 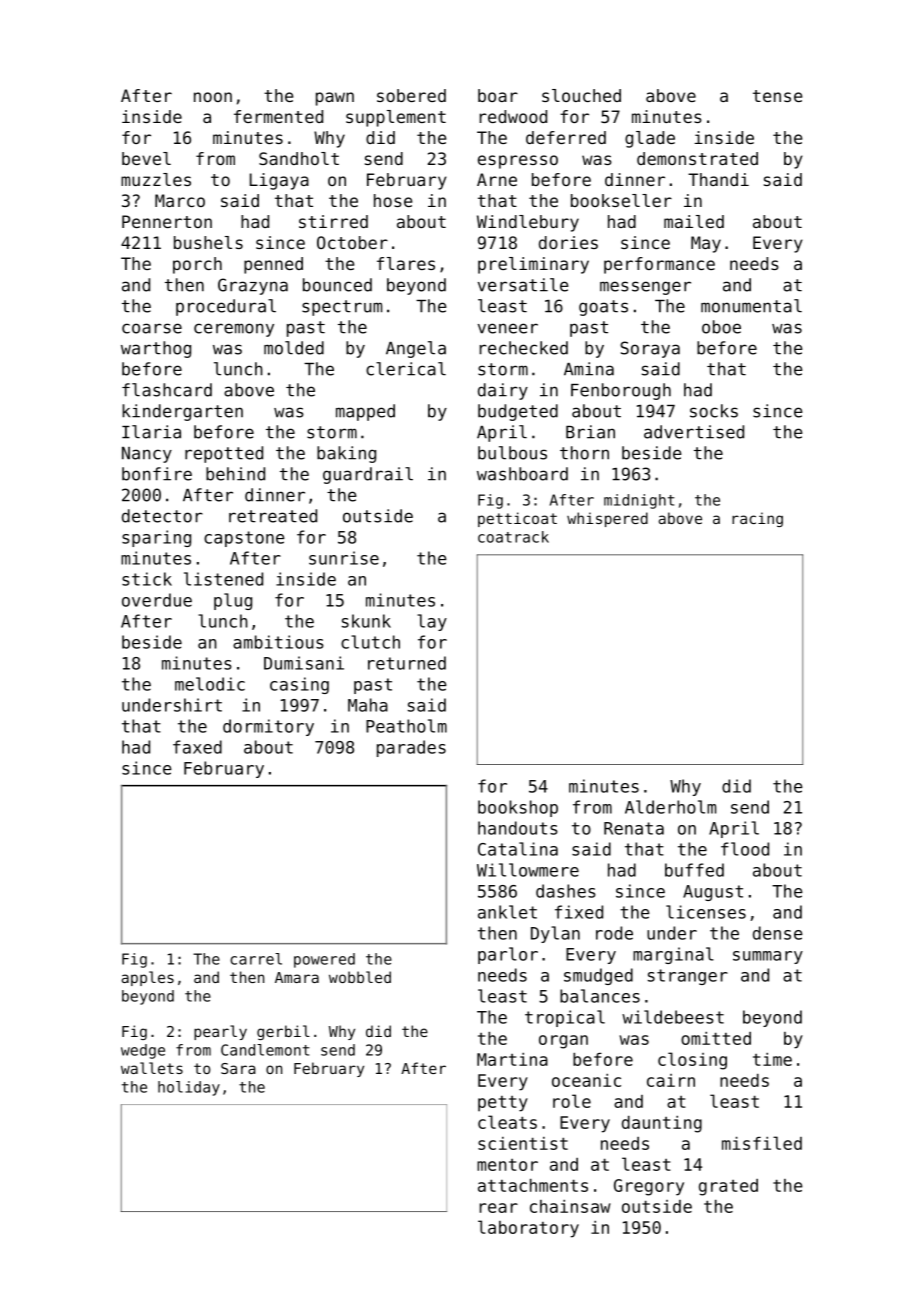 I want to click on laboratory, so click(x=528, y=1229).
